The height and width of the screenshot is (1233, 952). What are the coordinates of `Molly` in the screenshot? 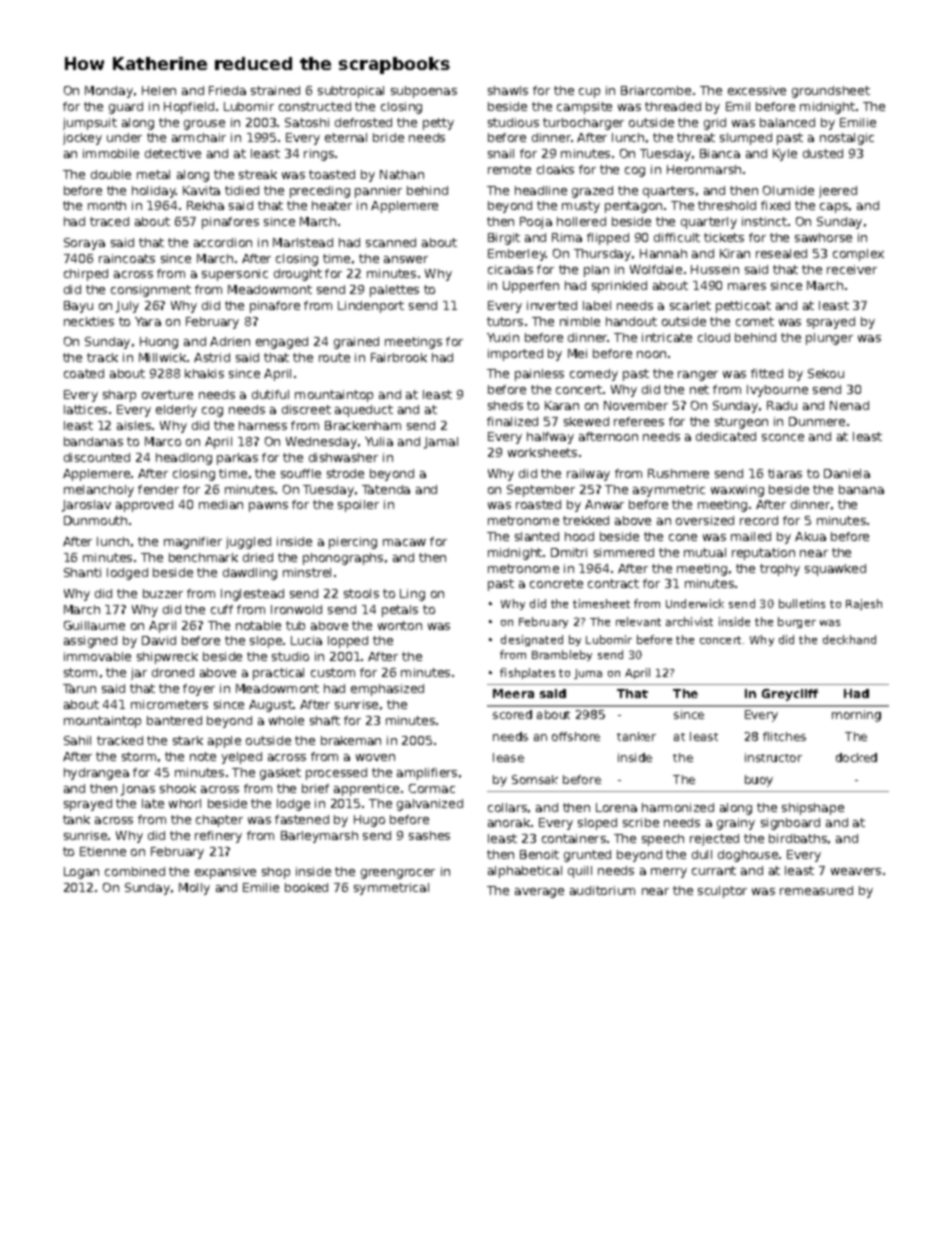 It's located at (194, 889).
